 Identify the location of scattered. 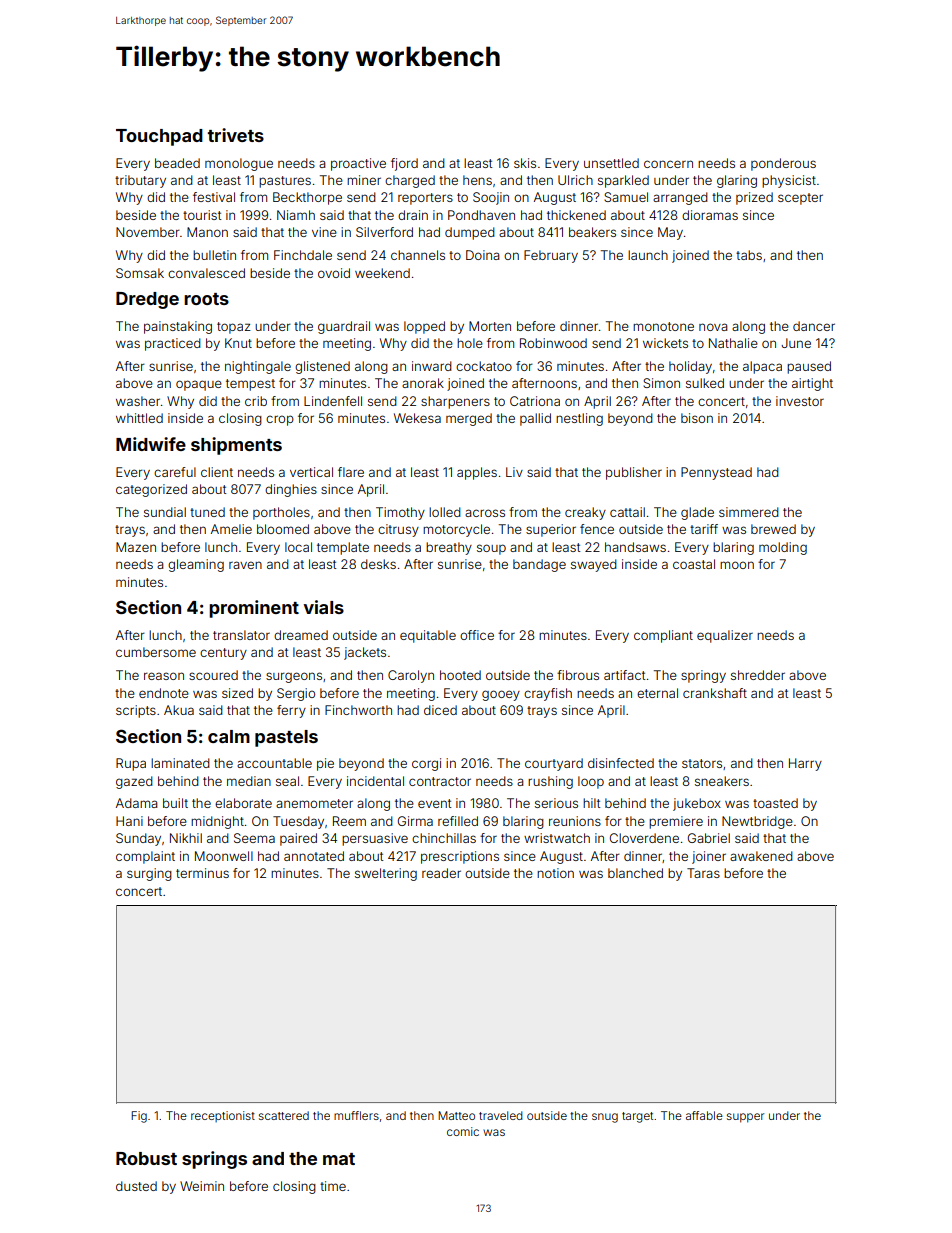
(284, 1115).
